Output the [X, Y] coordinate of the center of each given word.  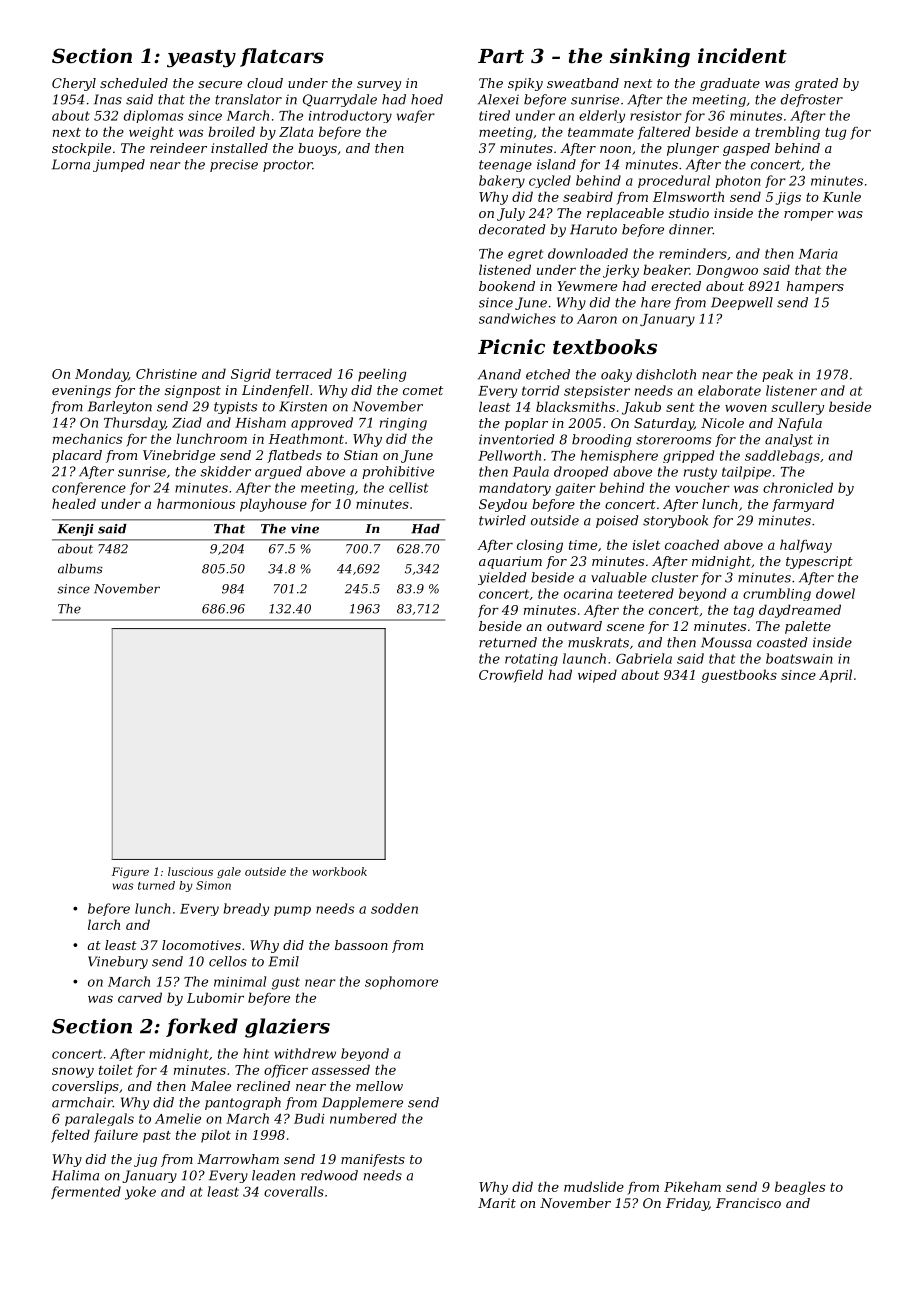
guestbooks [739, 676]
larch [104, 924]
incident [742, 56]
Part [501, 56]
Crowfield [511, 676]
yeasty [201, 59]
